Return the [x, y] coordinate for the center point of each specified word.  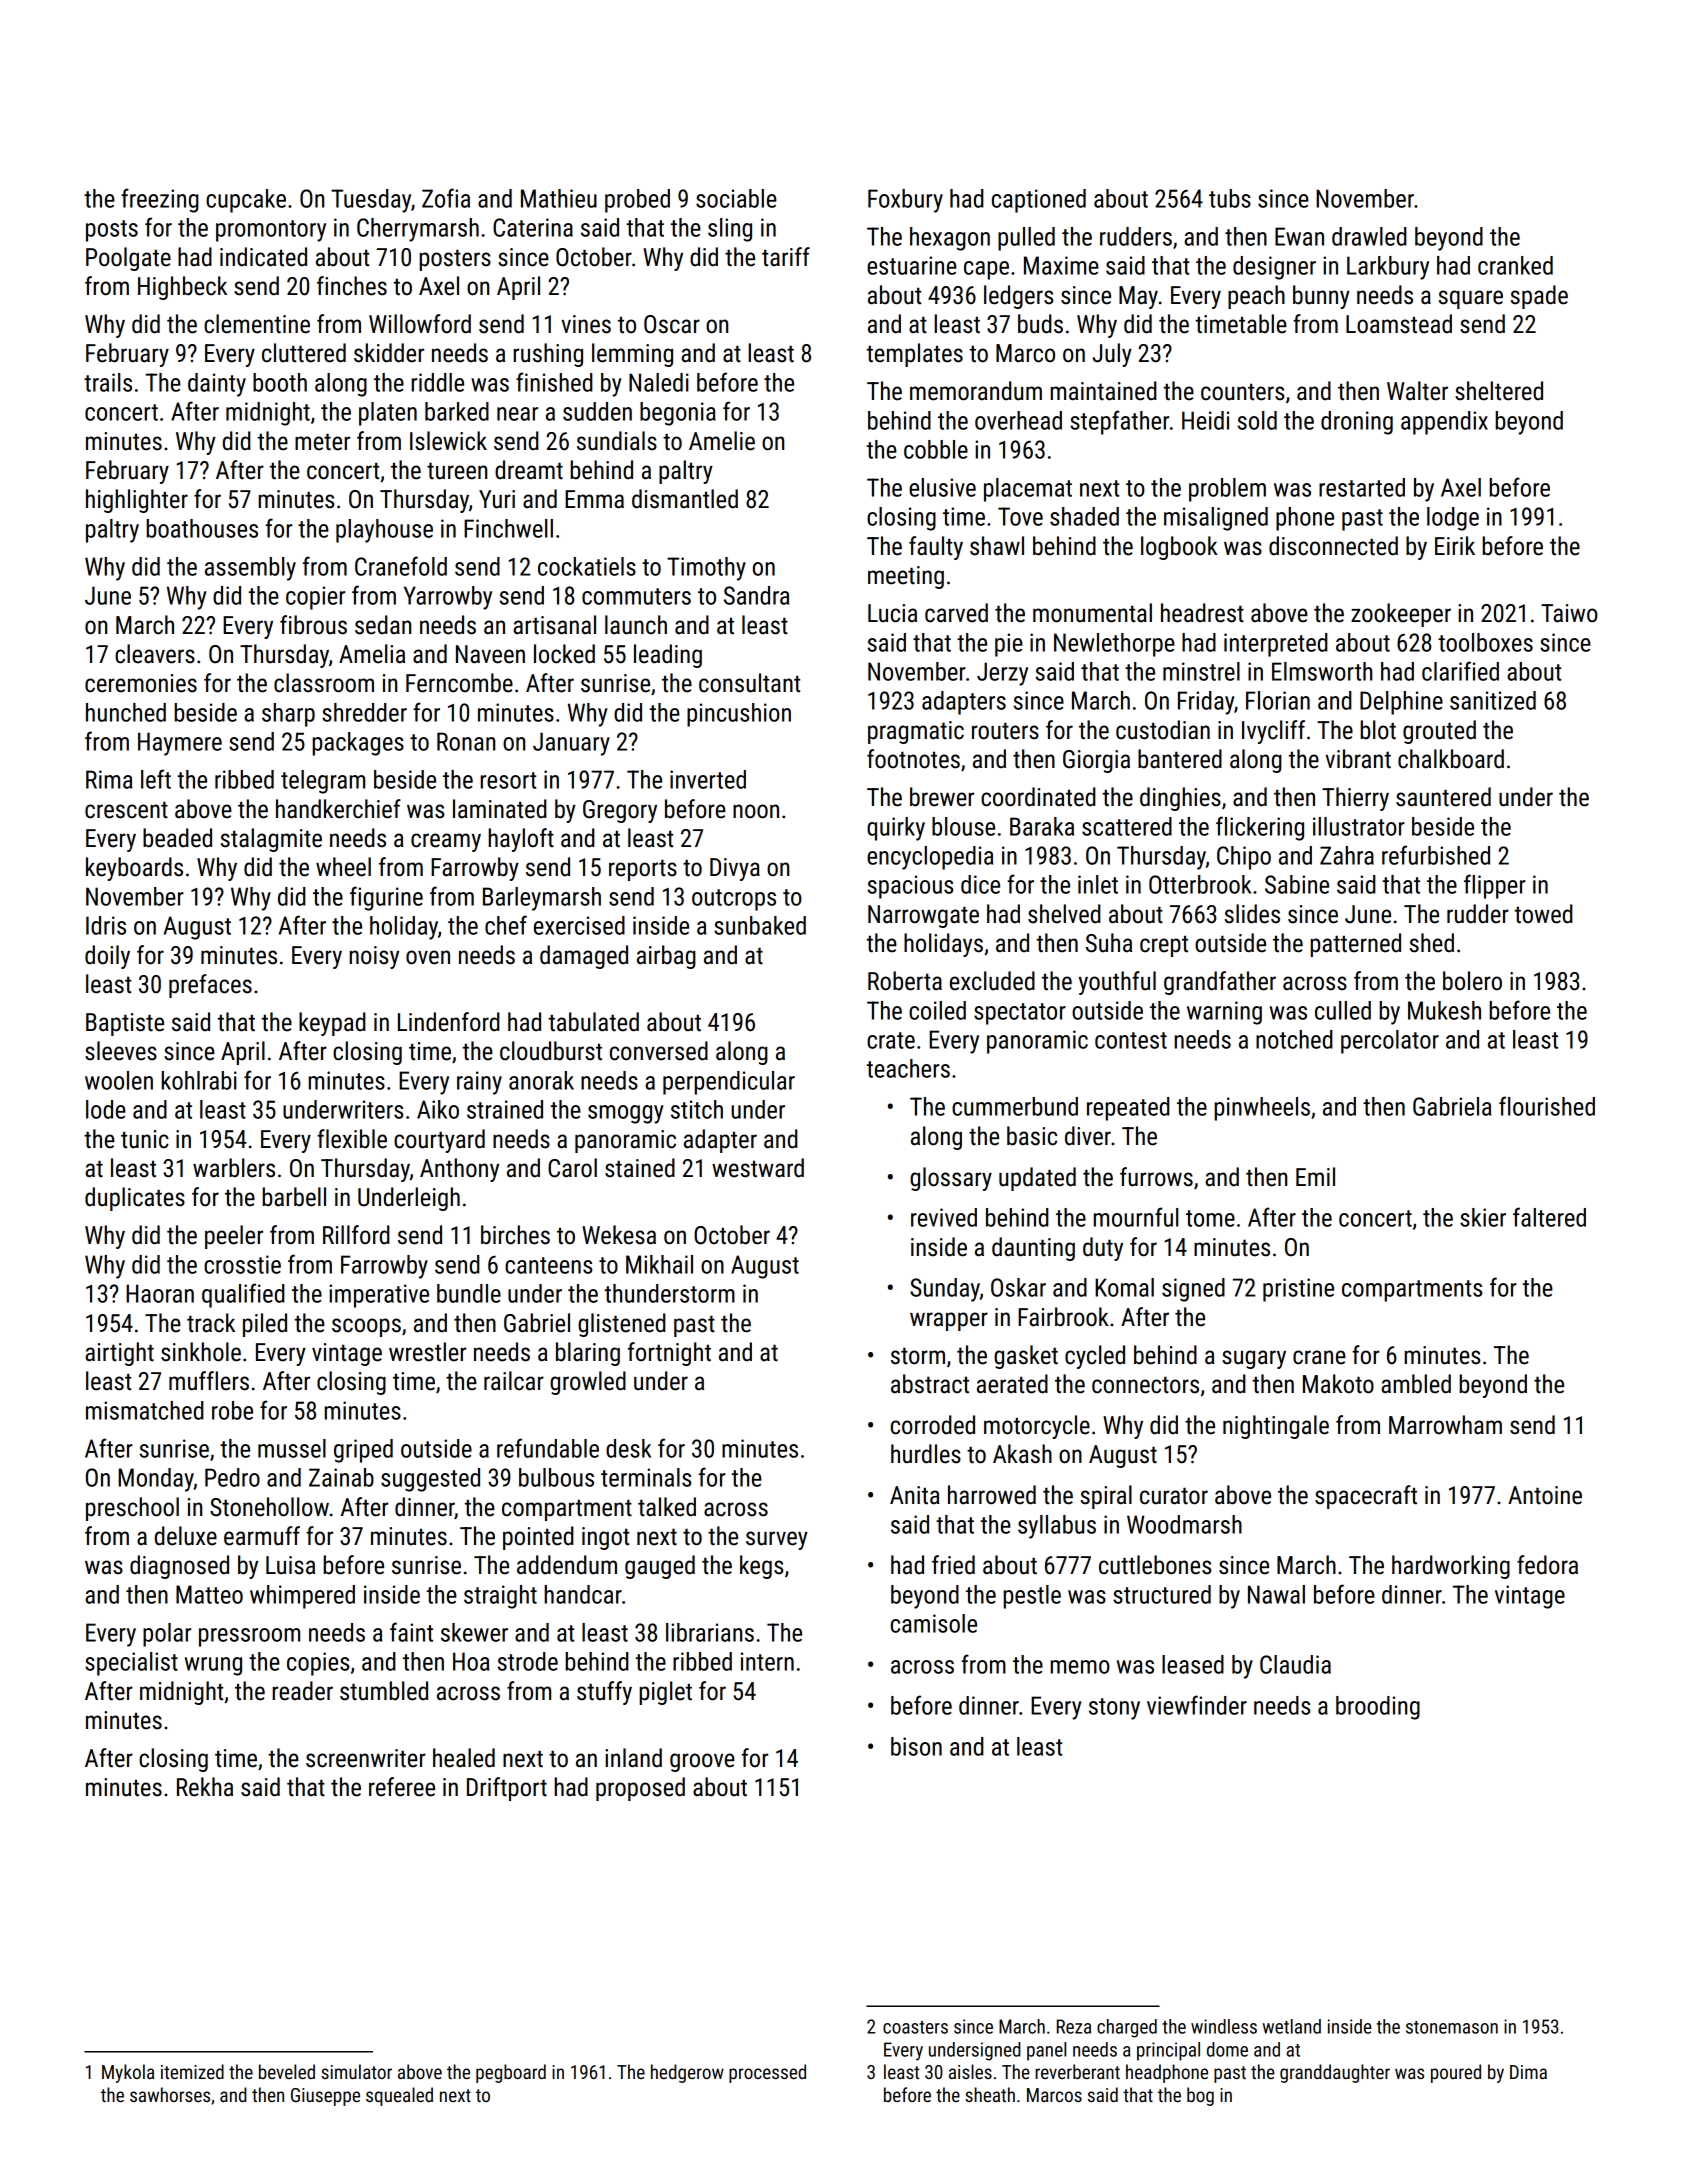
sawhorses [170, 2094]
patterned [1356, 945]
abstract [930, 1384]
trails [108, 382]
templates [915, 355]
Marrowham [1445, 1425]
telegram [323, 782]
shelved [1064, 914]
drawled [1369, 236]
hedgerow [687, 2073]
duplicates [135, 1199]
